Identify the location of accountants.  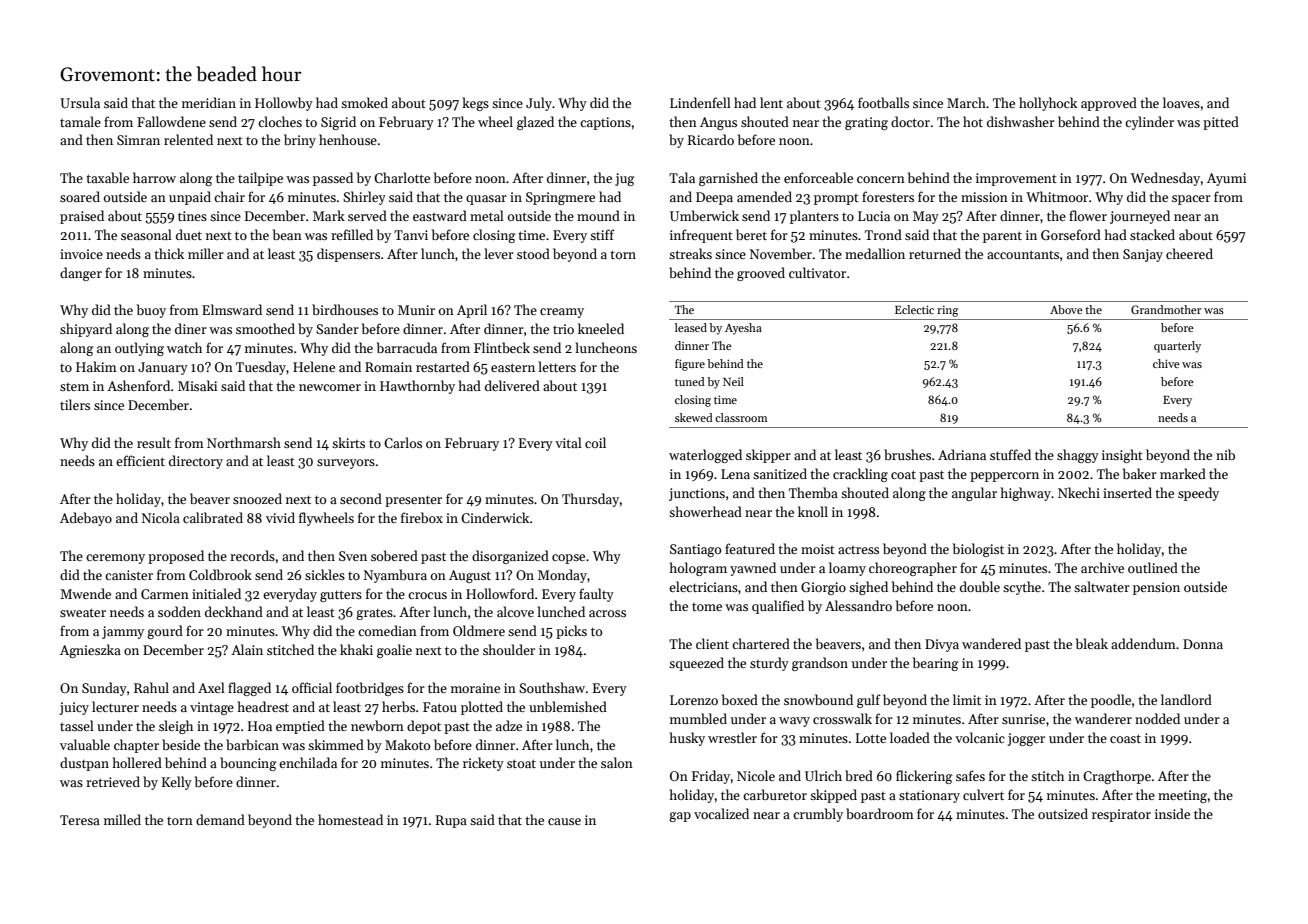
(1023, 254).
